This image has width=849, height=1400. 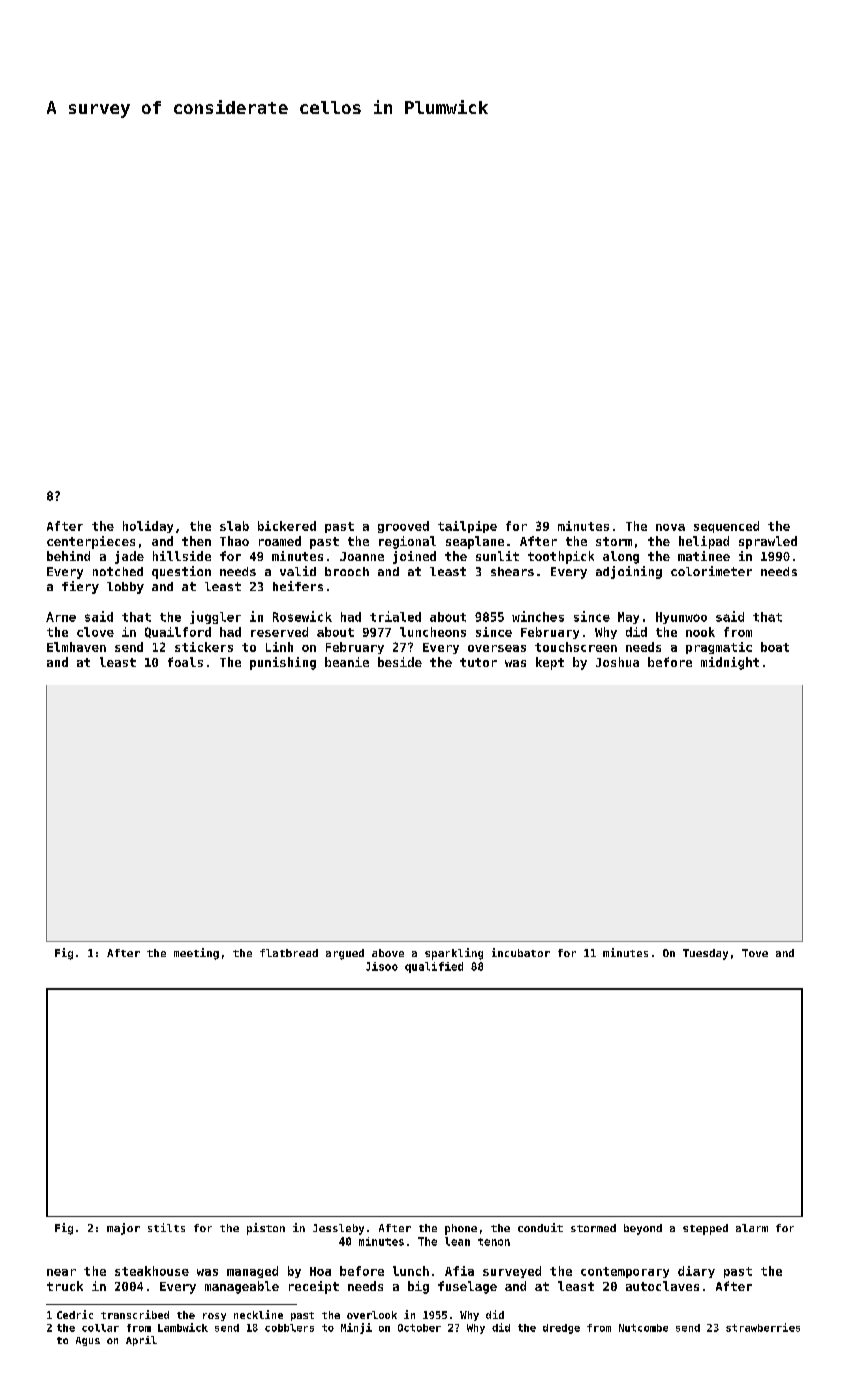 What do you see at coordinates (123, 1229) in the image?
I see `major` at bounding box center [123, 1229].
